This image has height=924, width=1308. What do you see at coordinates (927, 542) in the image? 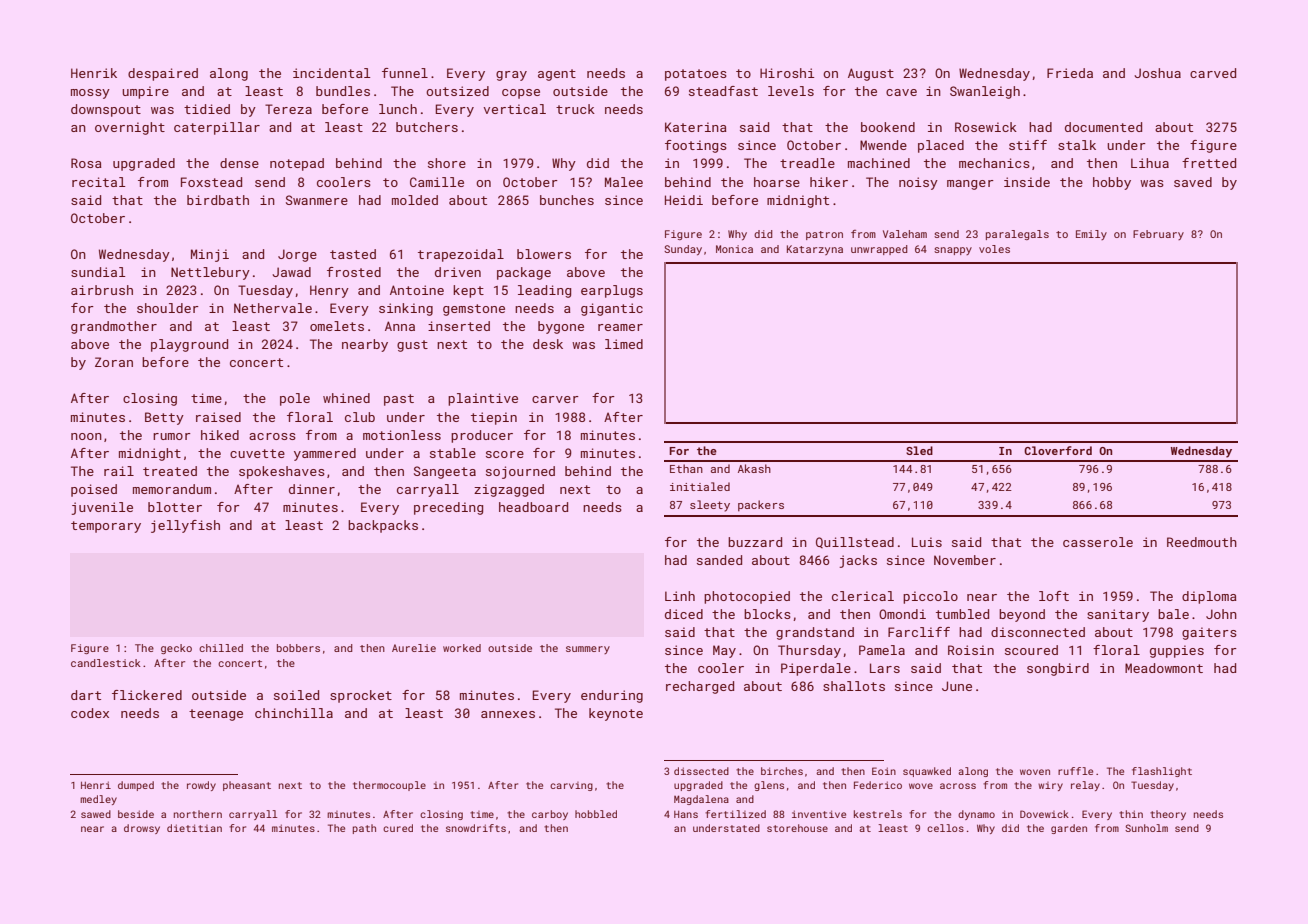
I see `Luis` at bounding box center [927, 542].
